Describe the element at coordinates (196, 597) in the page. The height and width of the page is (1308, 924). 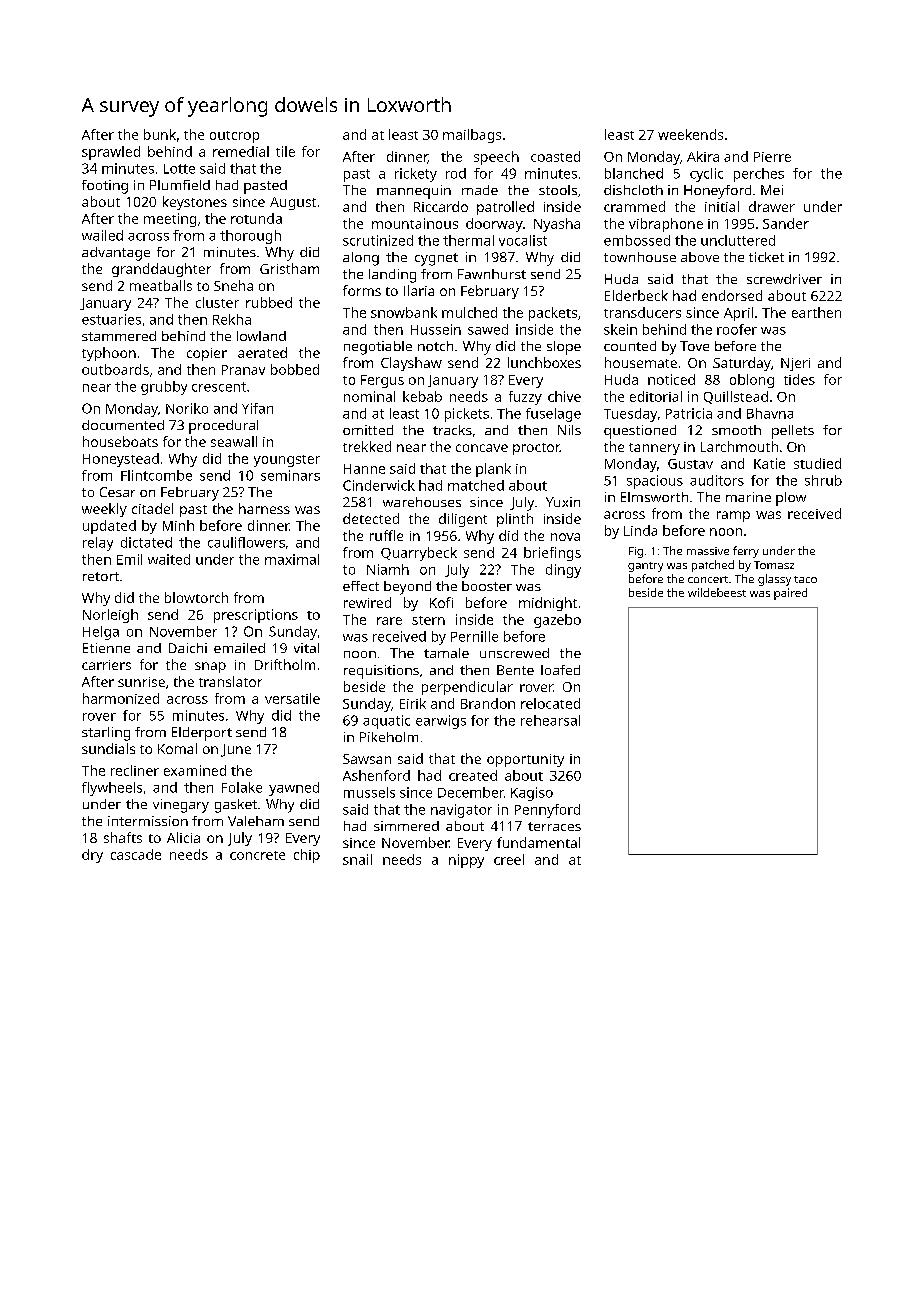
I see `blowtorch` at that location.
